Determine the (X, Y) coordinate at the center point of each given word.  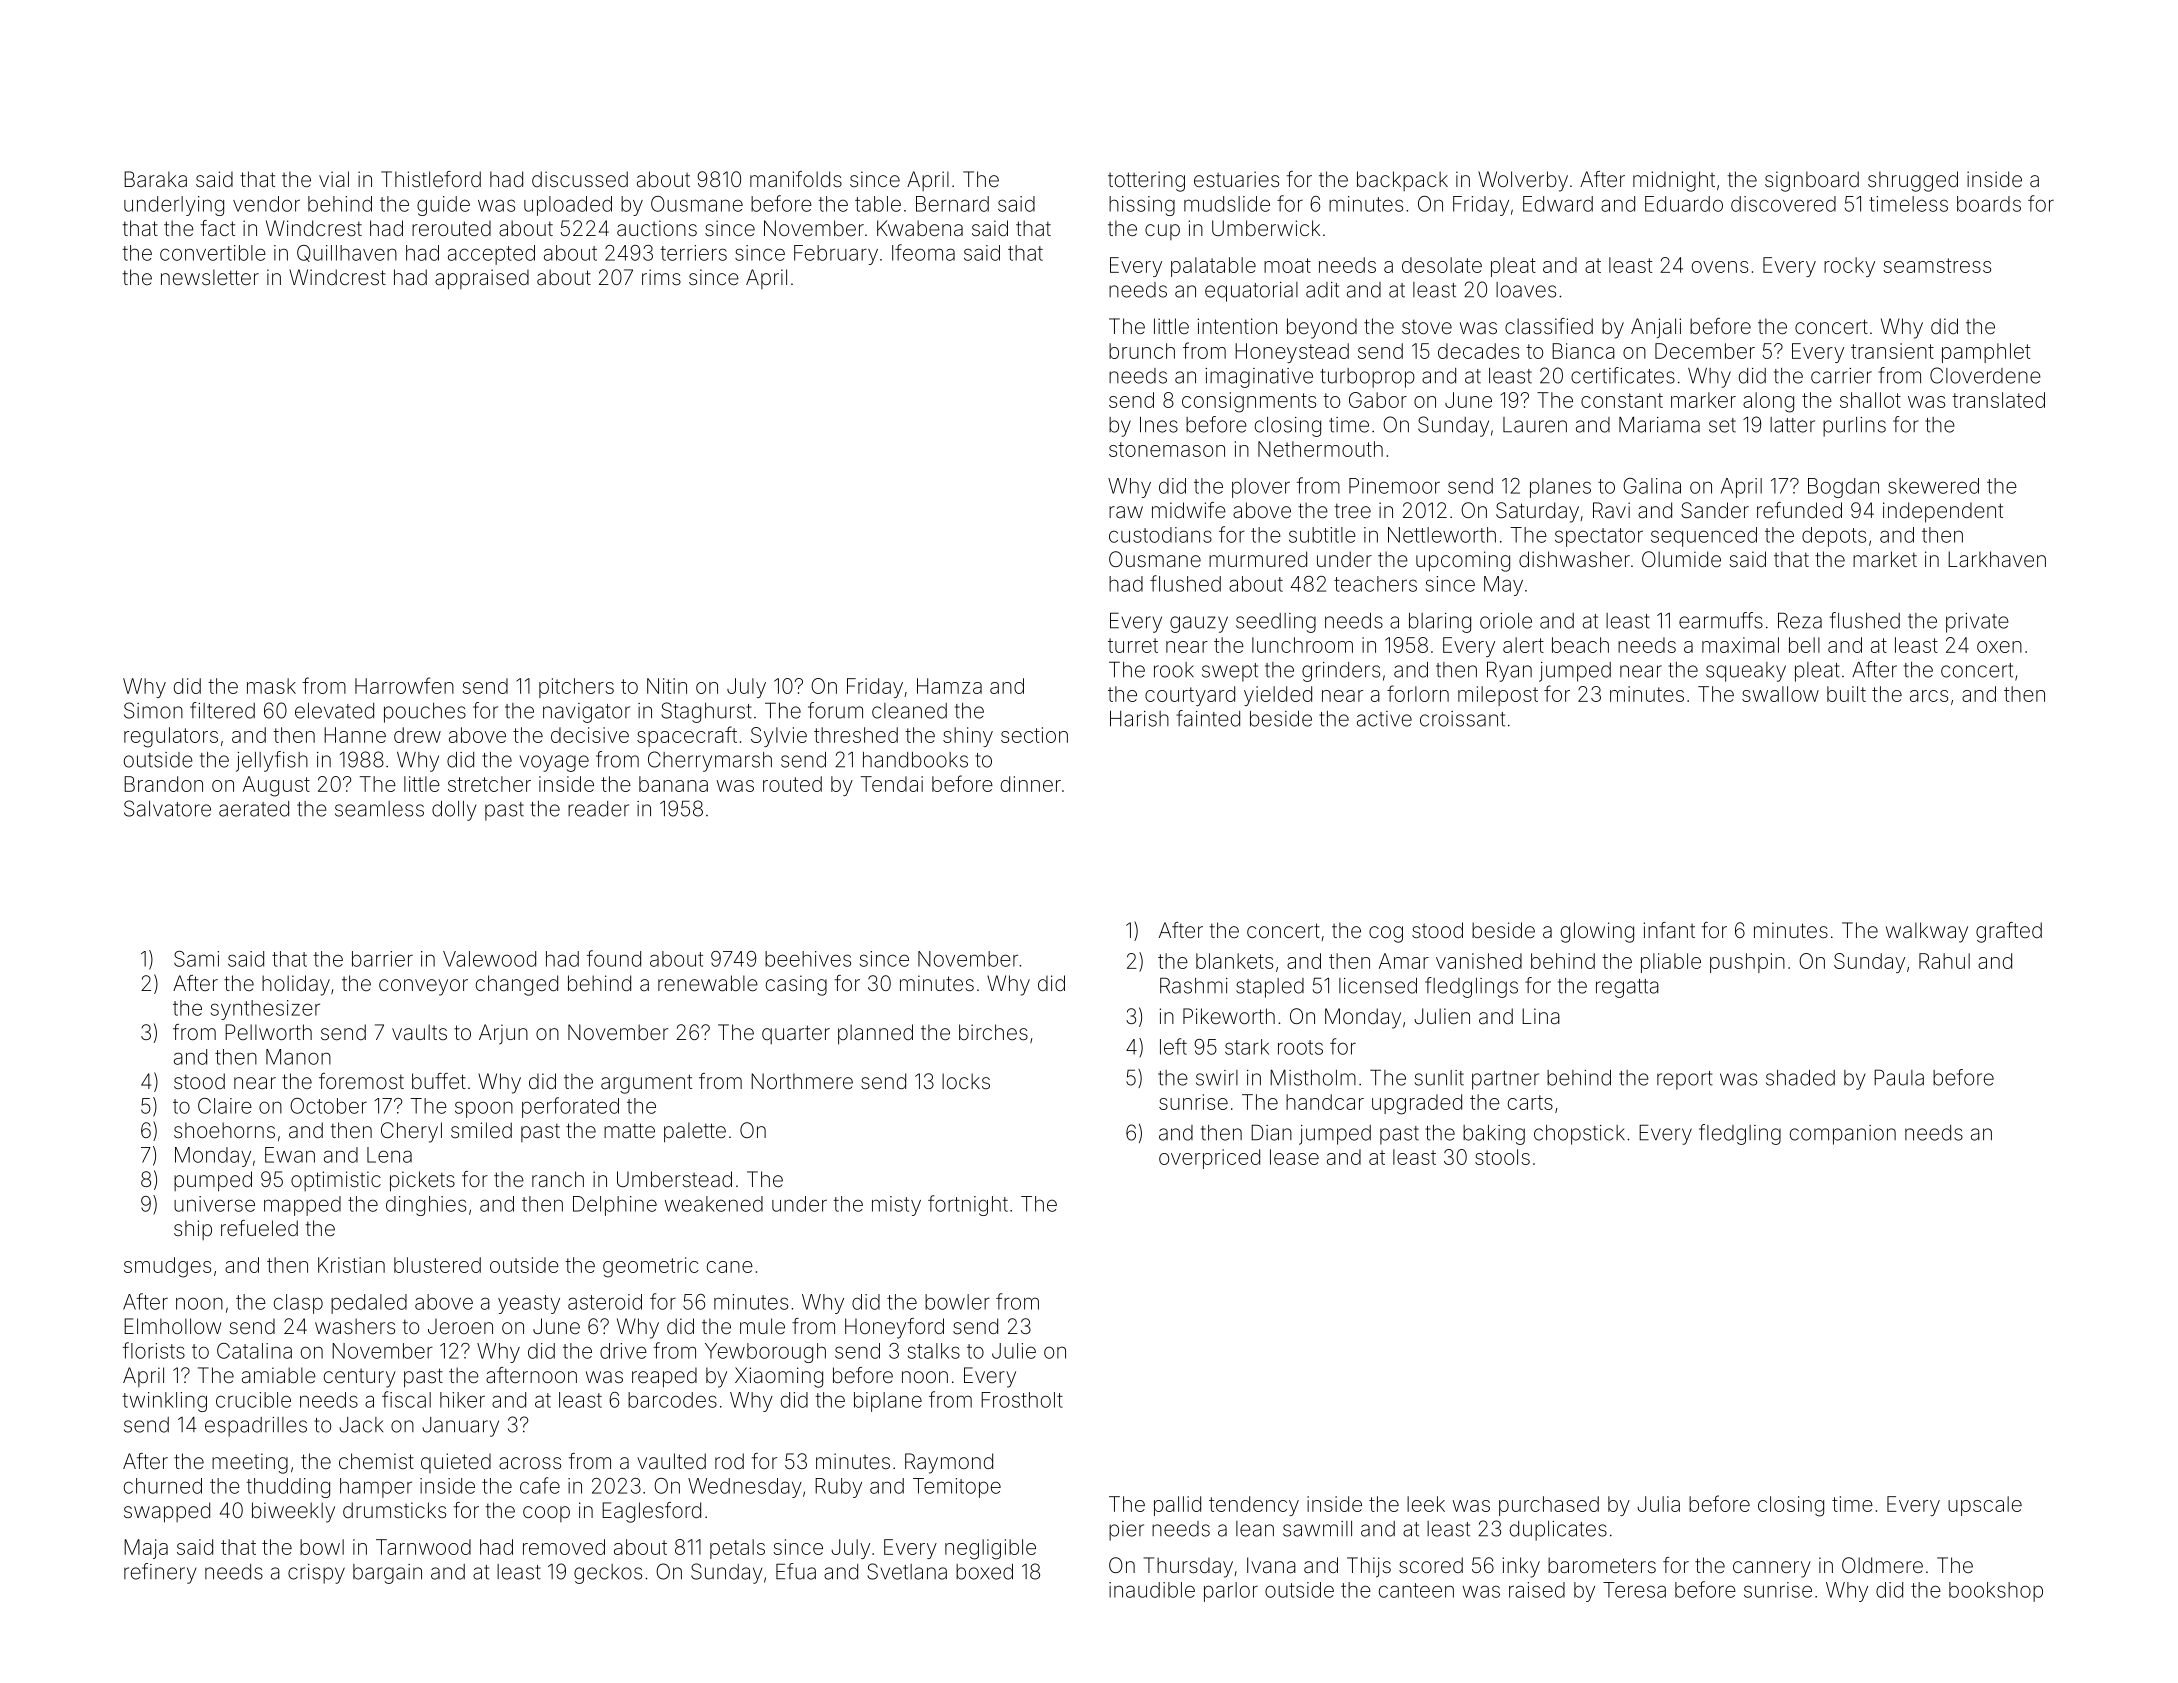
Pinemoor (1394, 486)
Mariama (1659, 424)
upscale (1985, 1506)
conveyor (423, 987)
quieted (456, 1463)
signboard (1812, 181)
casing (796, 985)
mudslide (1227, 204)
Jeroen (460, 1326)
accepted (491, 255)
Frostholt (1022, 1400)
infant (1669, 930)
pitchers (576, 688)
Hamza (949, 686)
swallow (1780, 694)
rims (661, 277)
